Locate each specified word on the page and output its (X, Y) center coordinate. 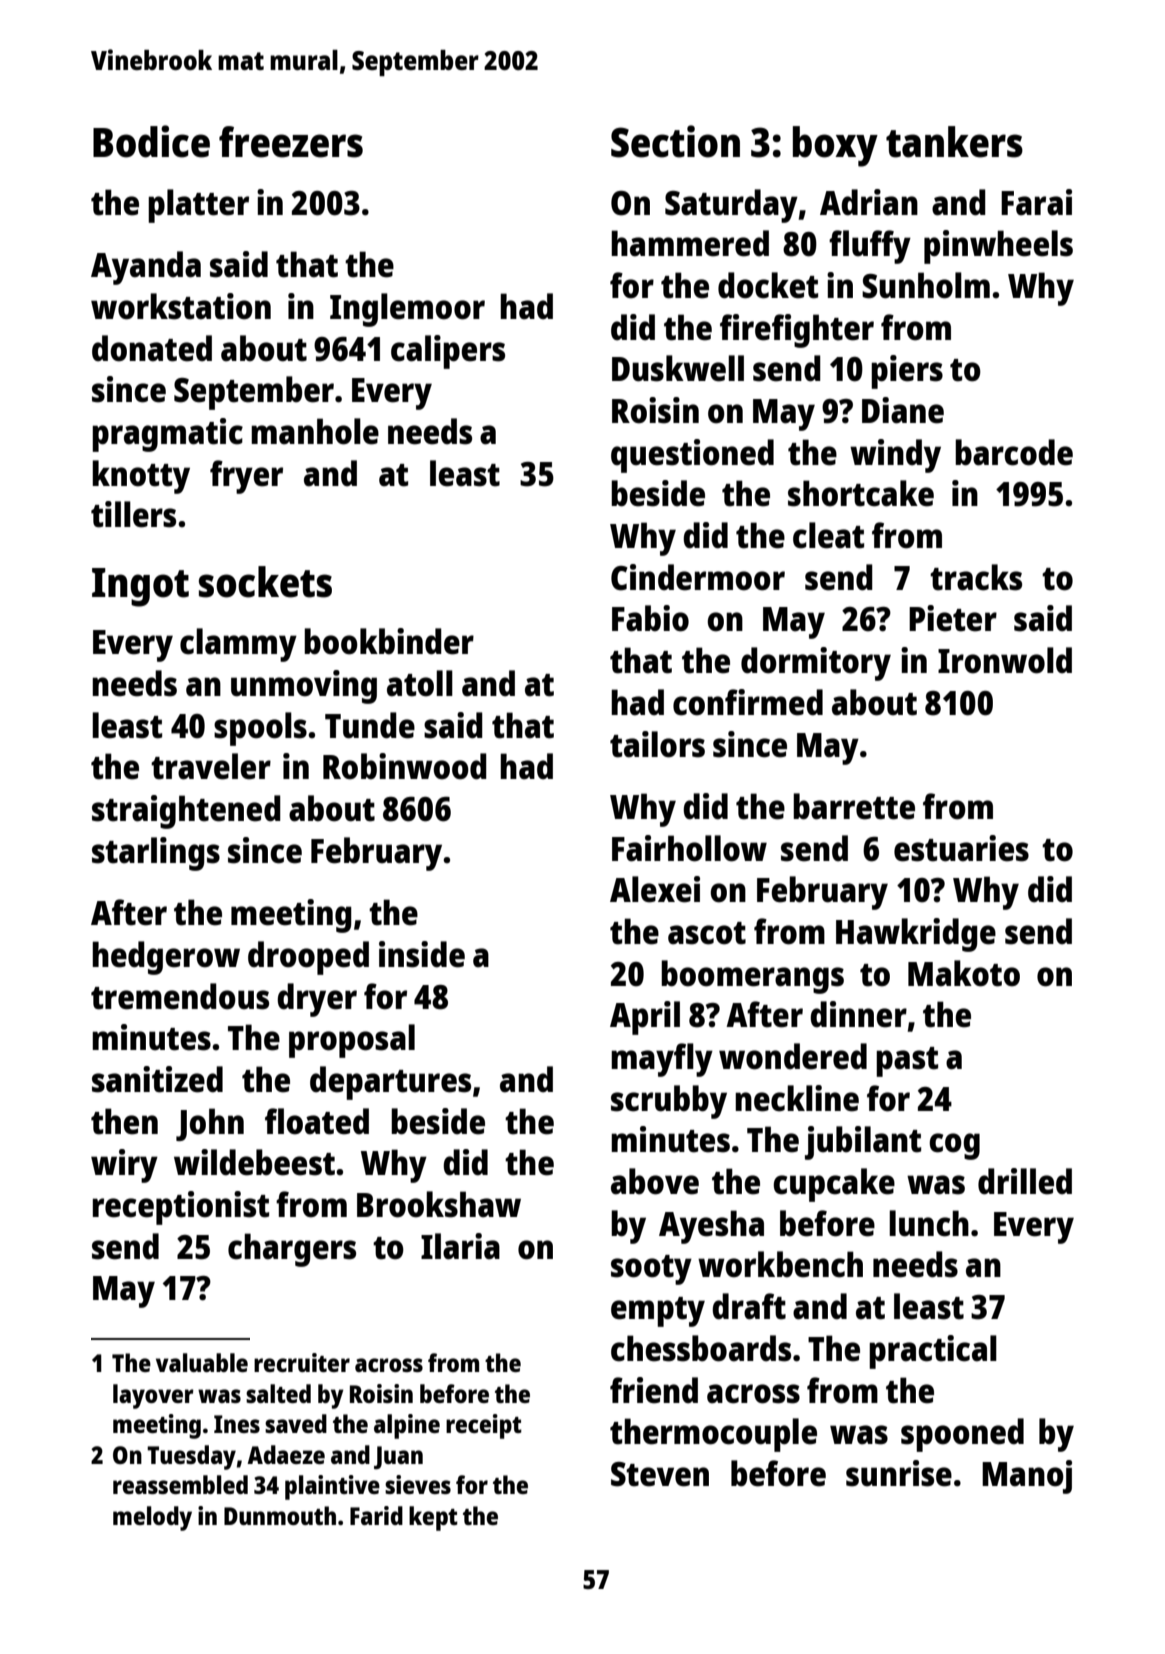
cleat (828, 535)
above (655, 1181)
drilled (1025, 1181)
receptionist (181, 1208)
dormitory (816, 664)
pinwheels (998, 247)
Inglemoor (407, 310)
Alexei (655, 889)
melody (152, 1518)
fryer (246, 477)
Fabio (650, 618)
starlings (156, 854)
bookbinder (389, 641)
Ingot (140, 587)
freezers (291, 142)
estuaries (961, 848)
